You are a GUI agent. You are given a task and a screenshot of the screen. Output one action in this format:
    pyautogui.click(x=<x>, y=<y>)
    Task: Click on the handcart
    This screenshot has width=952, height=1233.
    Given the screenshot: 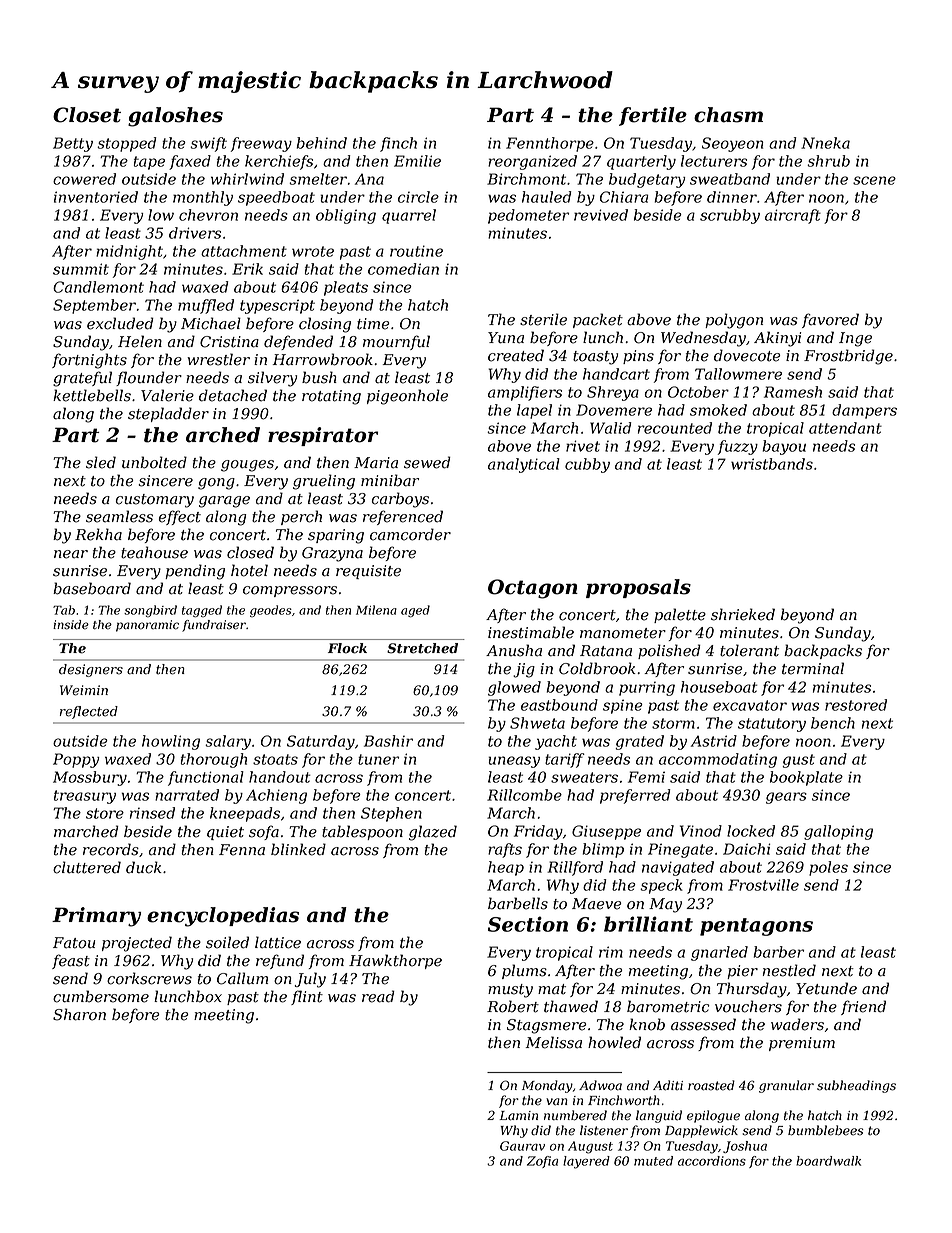 What is the action you would take?
    pyautogui.click(x=616, y=374)
